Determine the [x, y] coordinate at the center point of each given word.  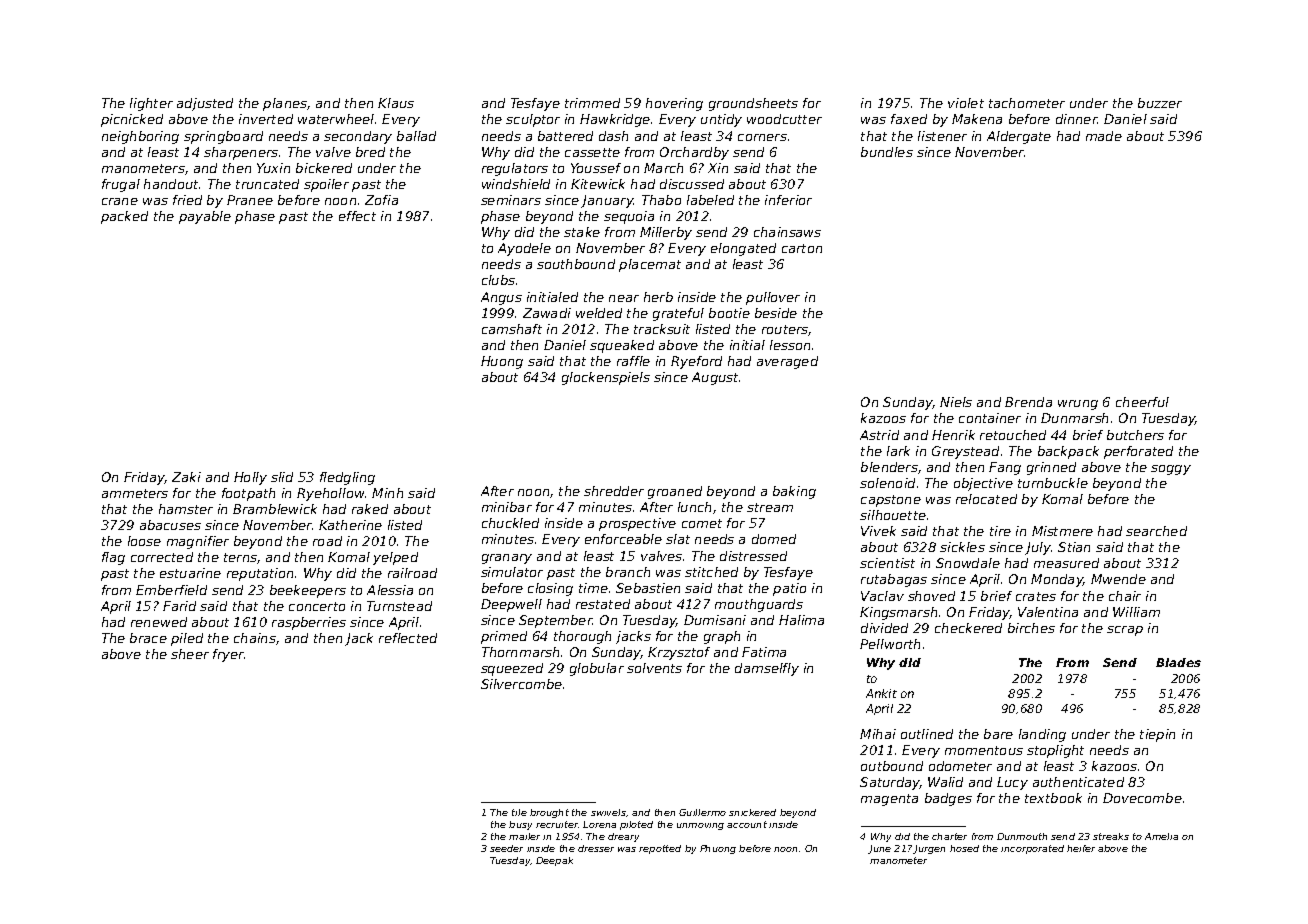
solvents [654, 668]
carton [802, 248]
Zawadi [547, 313]
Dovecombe [1142, 798]
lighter [151, 104]
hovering [674, 104]
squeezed [512, 669]
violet [966, 103]
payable [205, 217]
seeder [506, 848]
